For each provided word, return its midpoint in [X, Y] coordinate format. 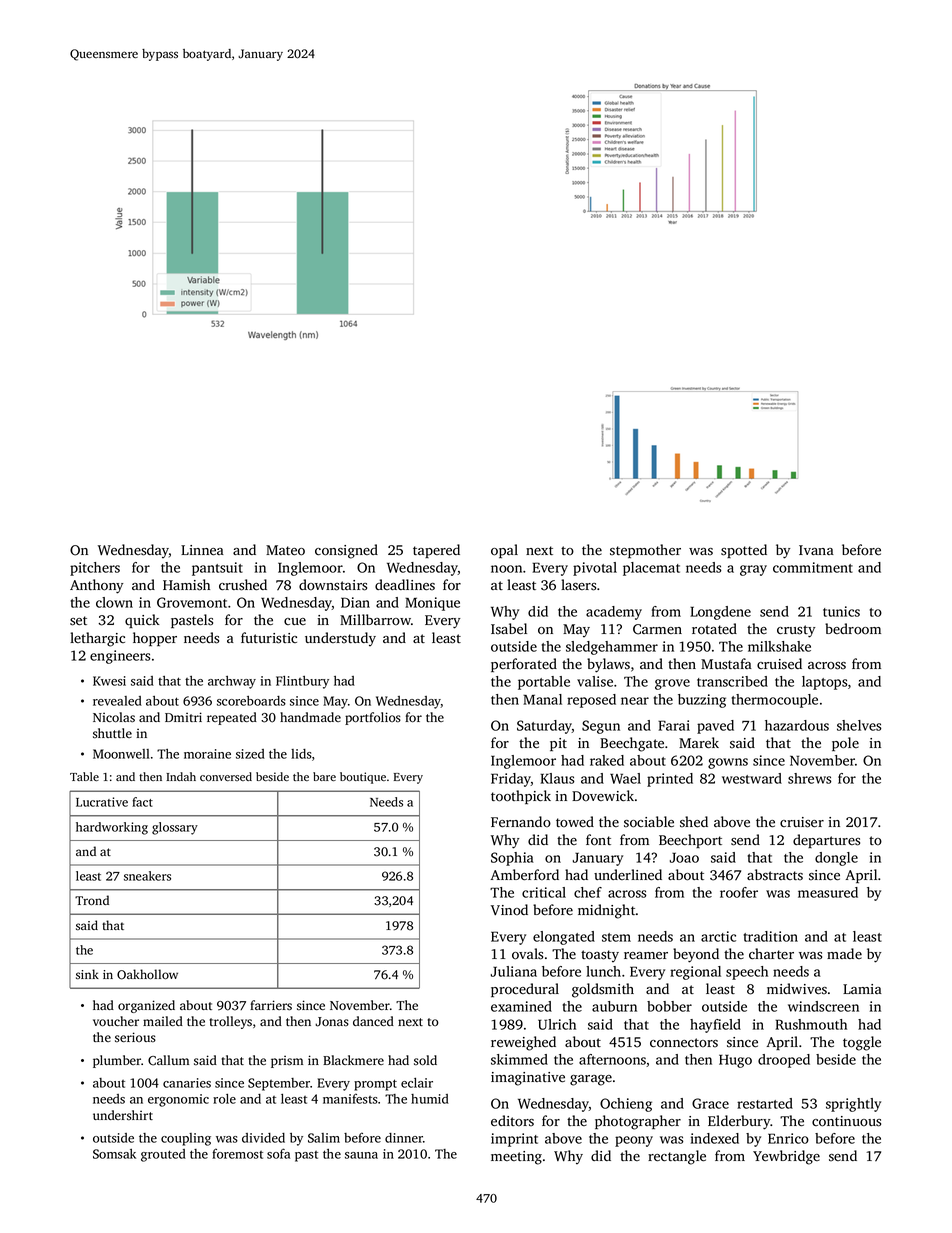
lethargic [97, 639]
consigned [346, 551]
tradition [771, 936]
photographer [638, 1122]
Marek [699, 742]
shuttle [112, 733]
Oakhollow [147, 974]
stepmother [645, 551]
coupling [186, 1139]
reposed [591, 701]
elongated [564, 938]
